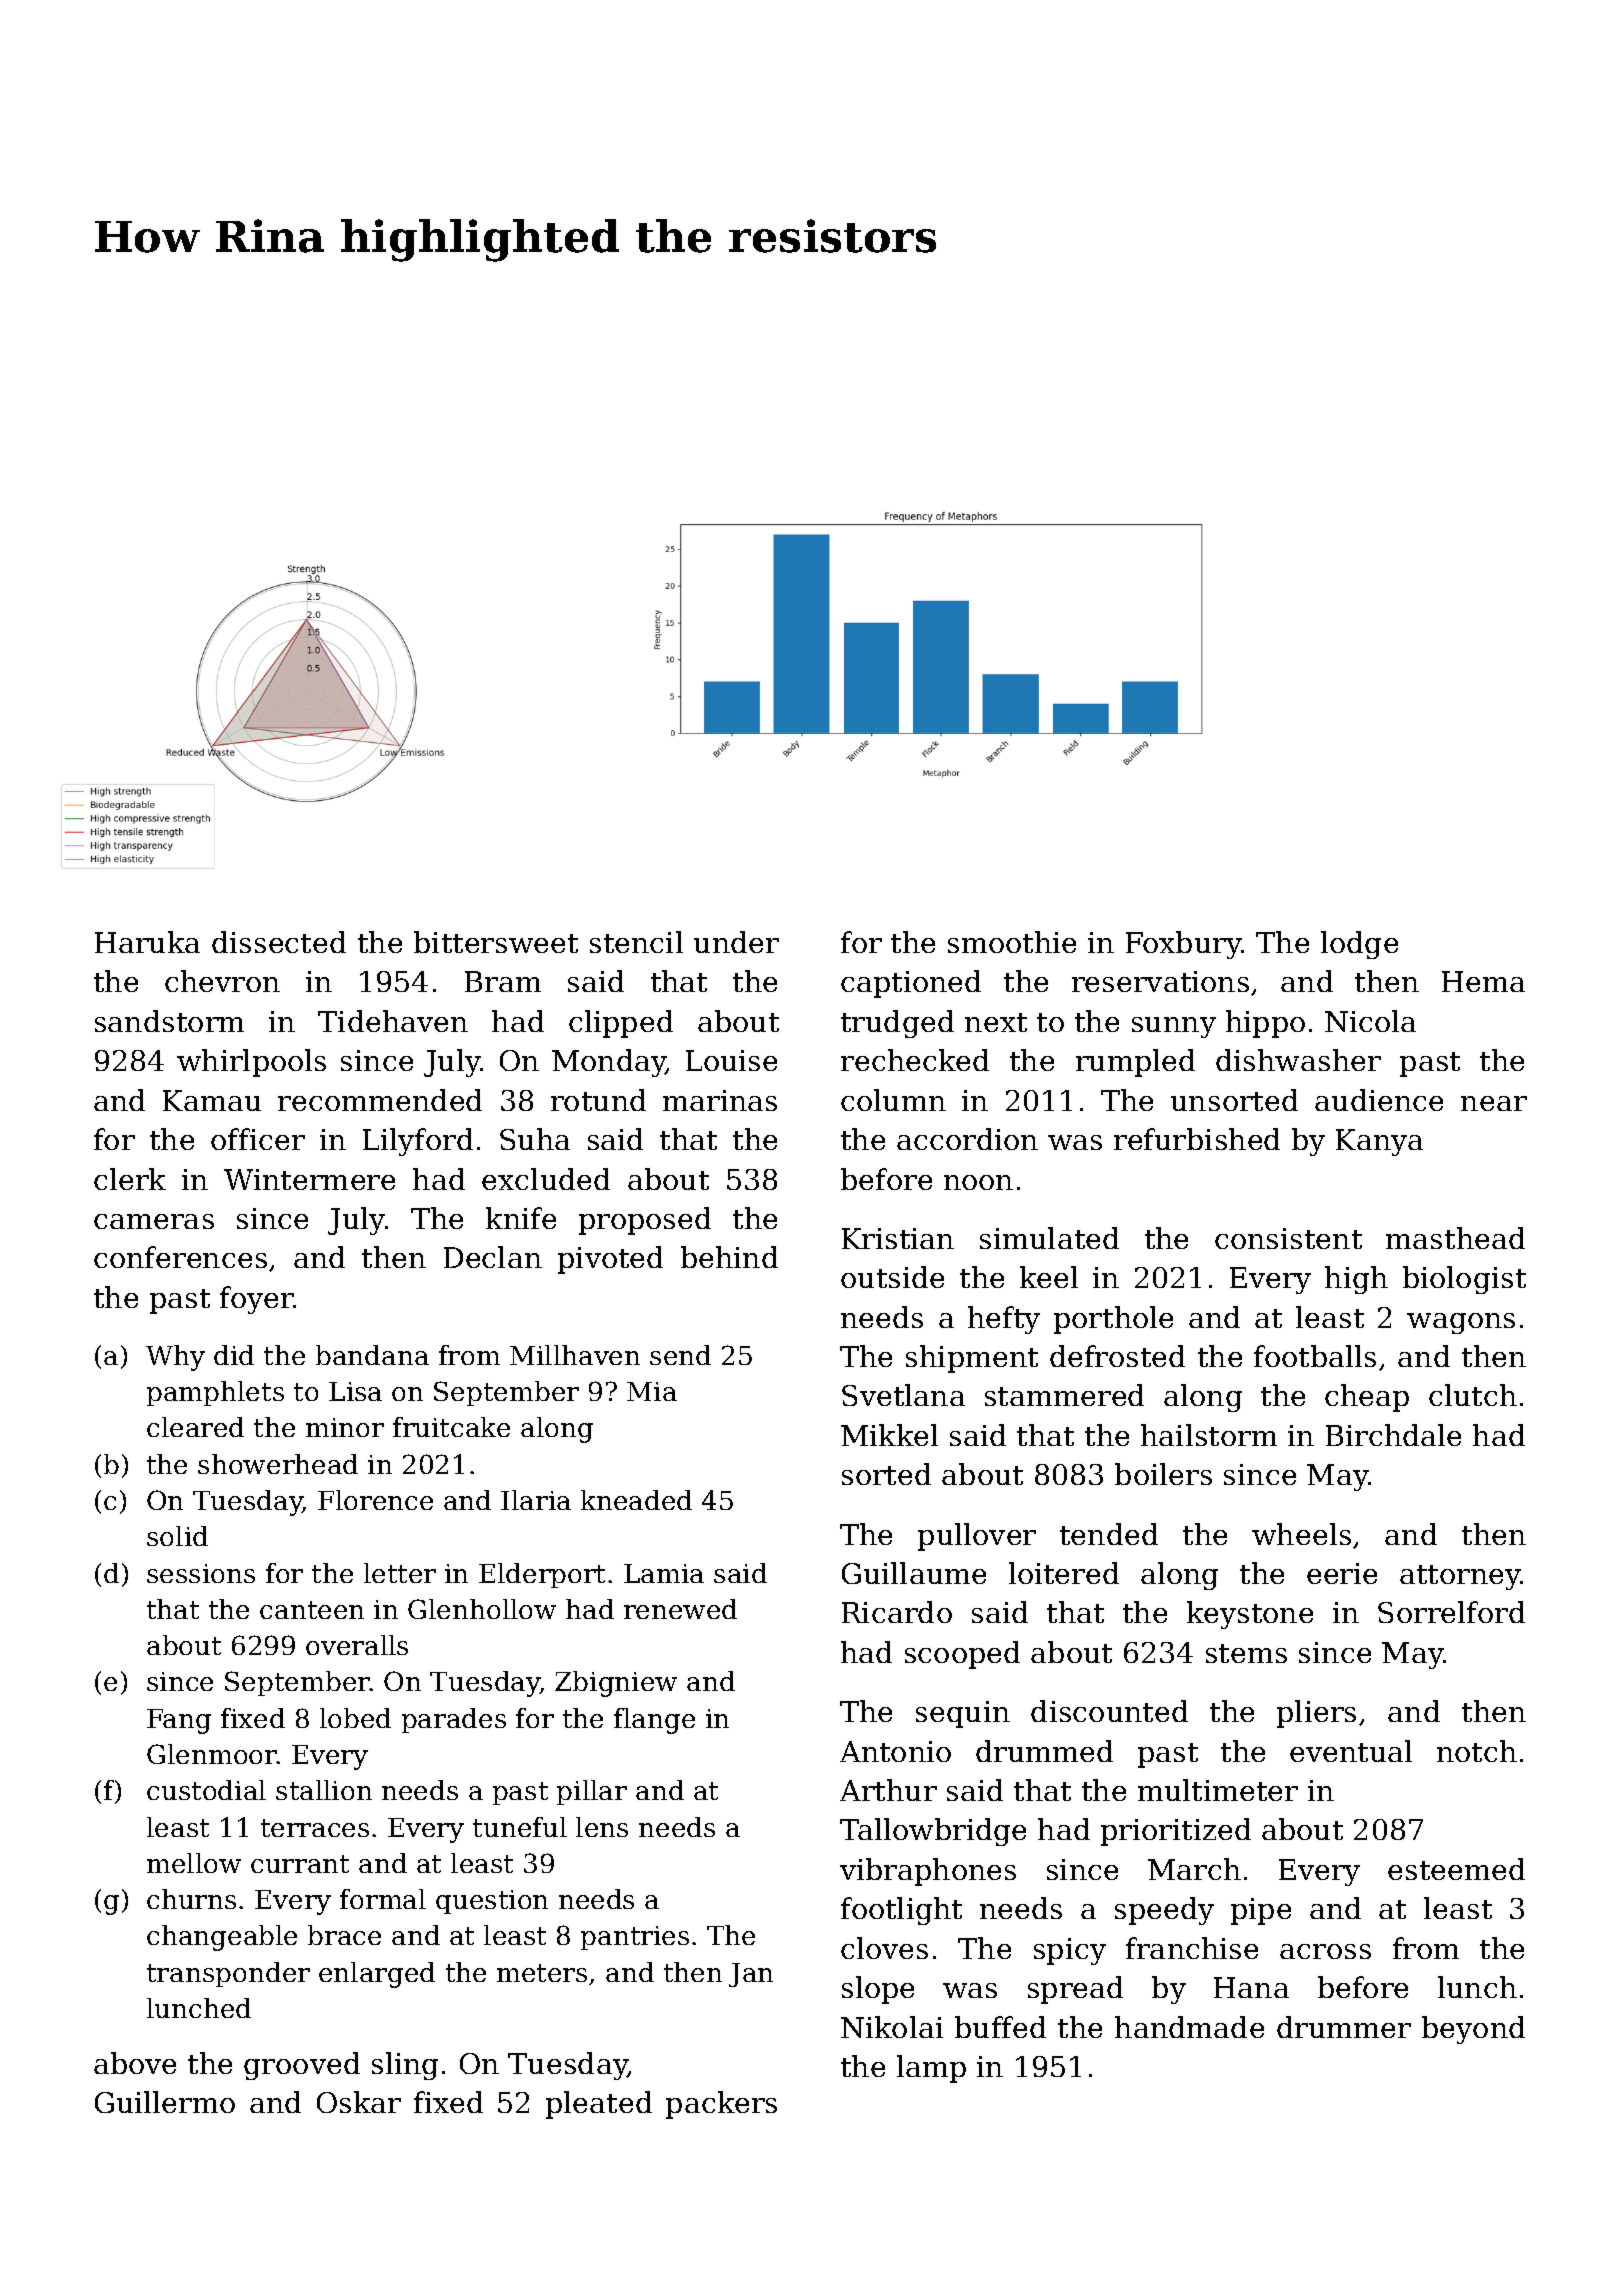 The height and width of the screenshot is (2292, 1620). What do you see at coordinates (1288, 1238) in the screenshot?
I see `consistent` at bounding box center [1288, 1238].
